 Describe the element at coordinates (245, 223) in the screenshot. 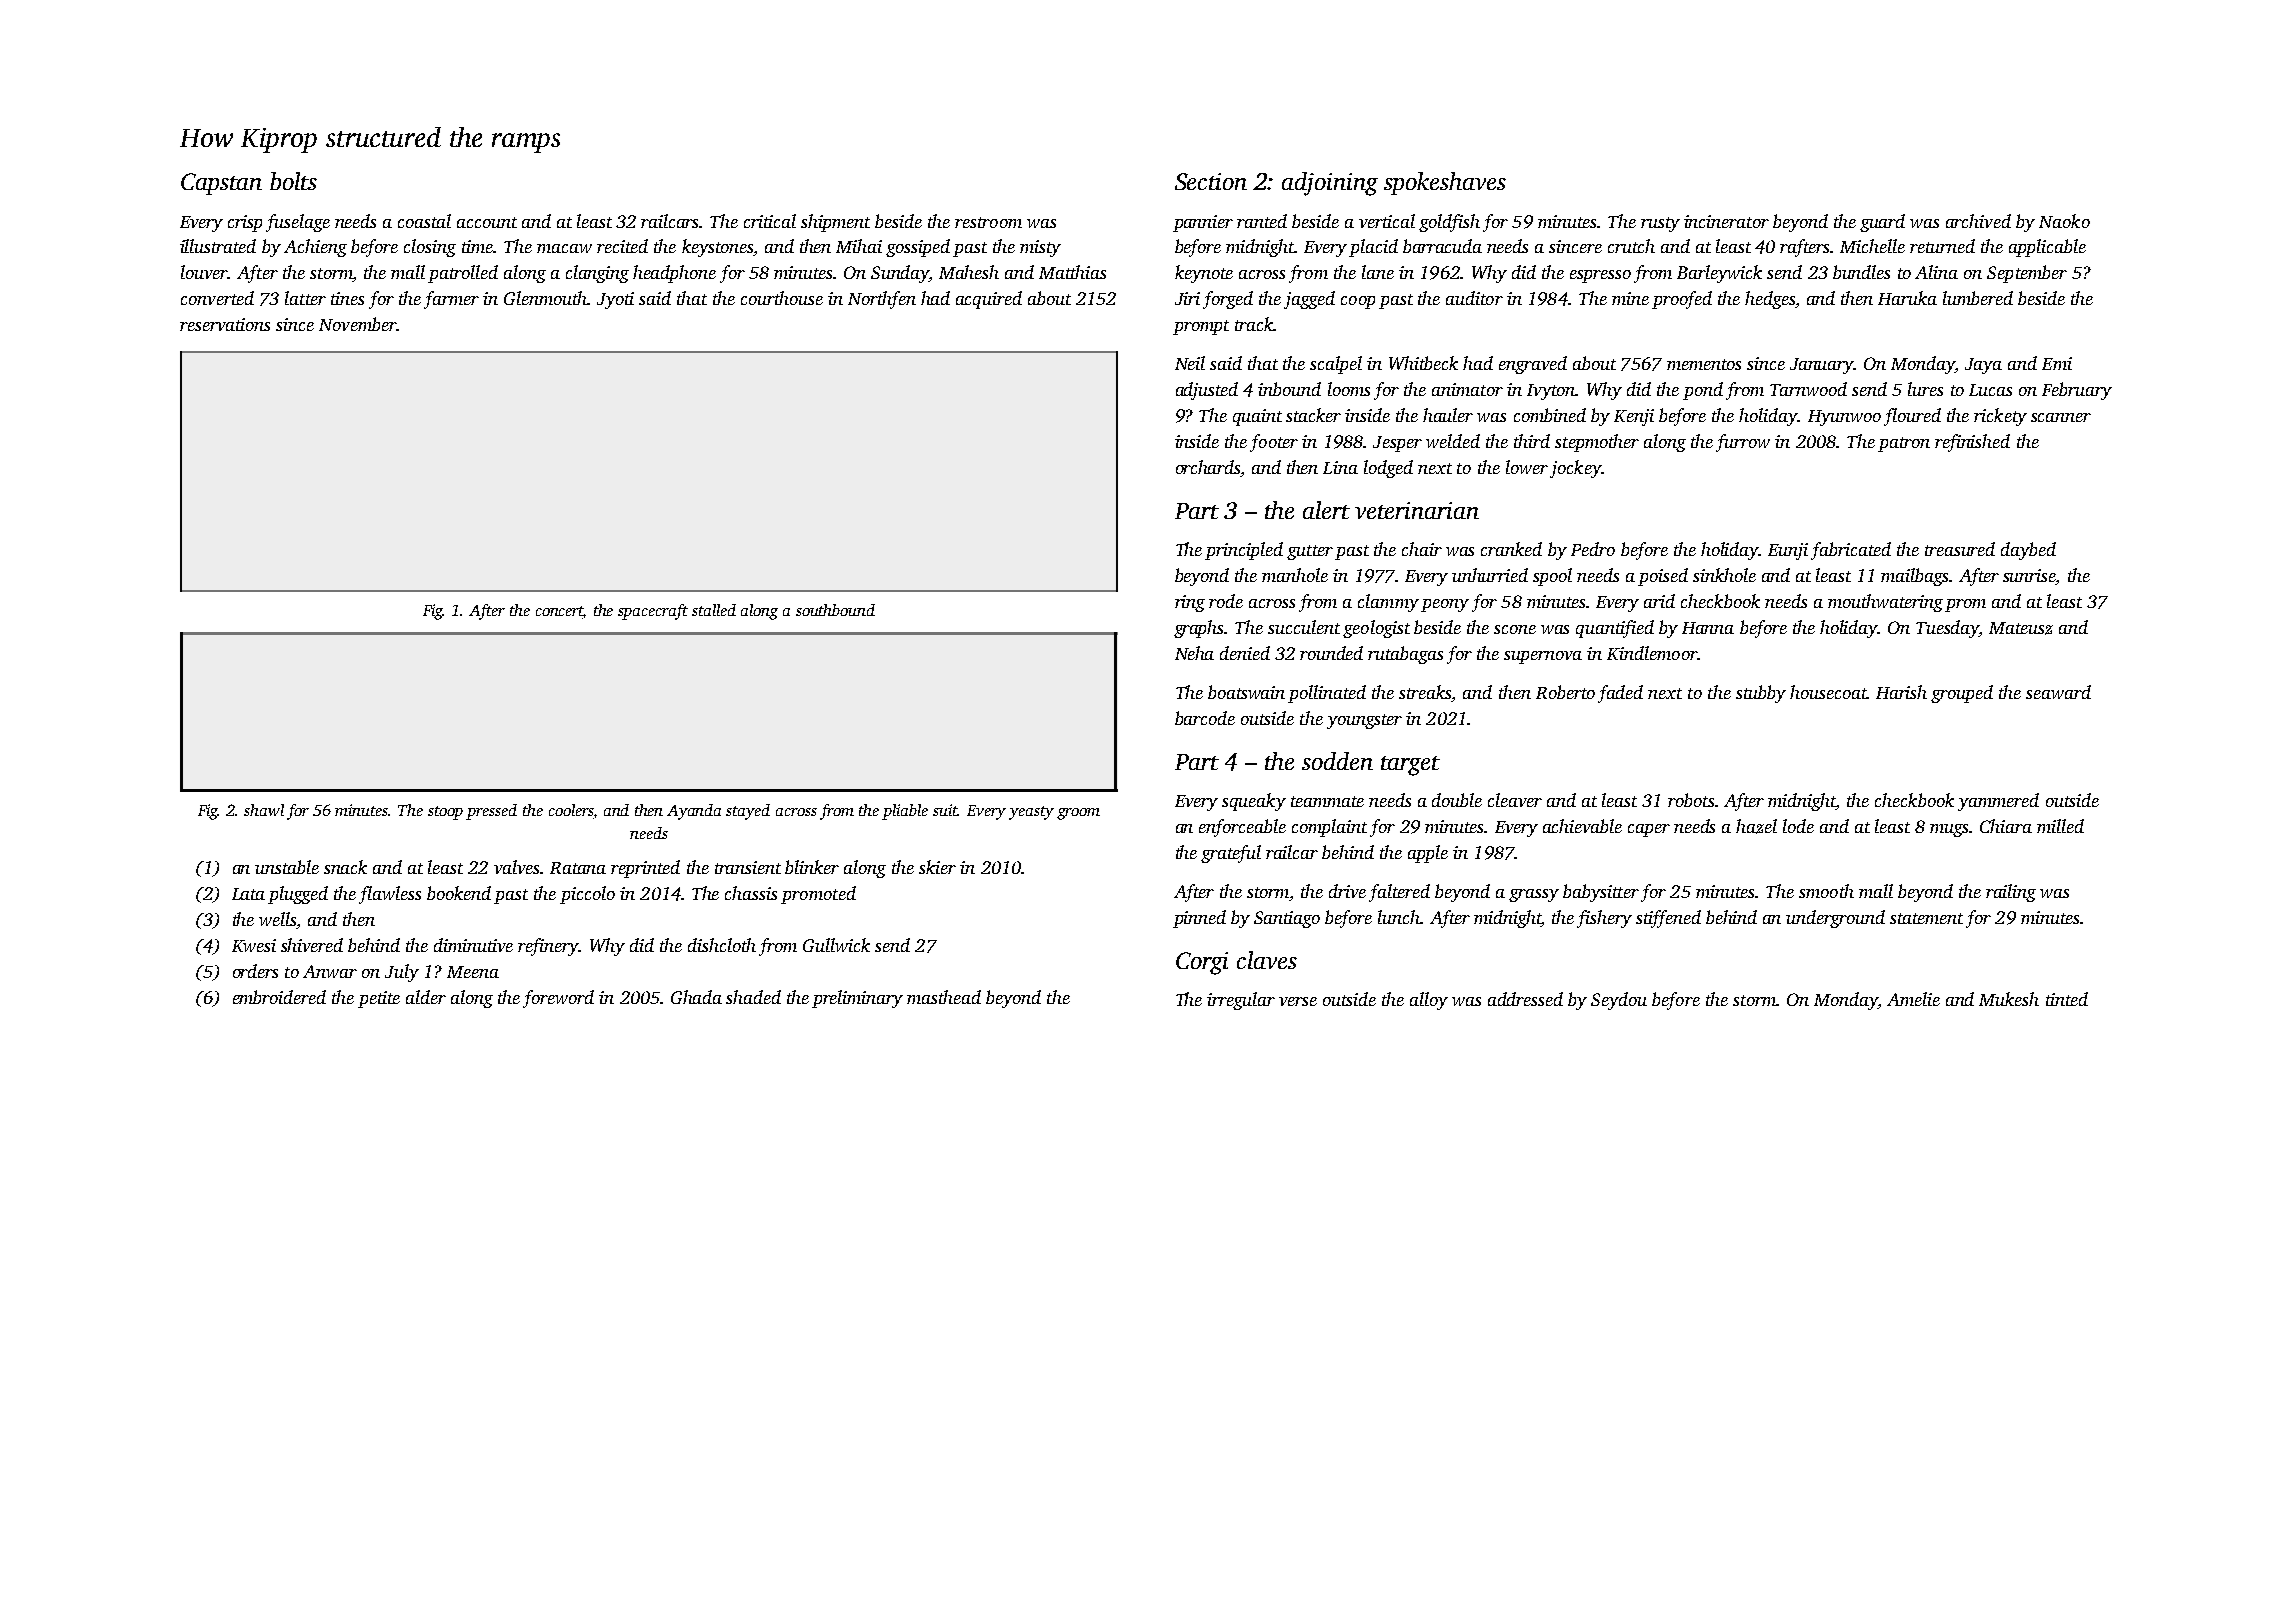

I see `crisp` at that location.
